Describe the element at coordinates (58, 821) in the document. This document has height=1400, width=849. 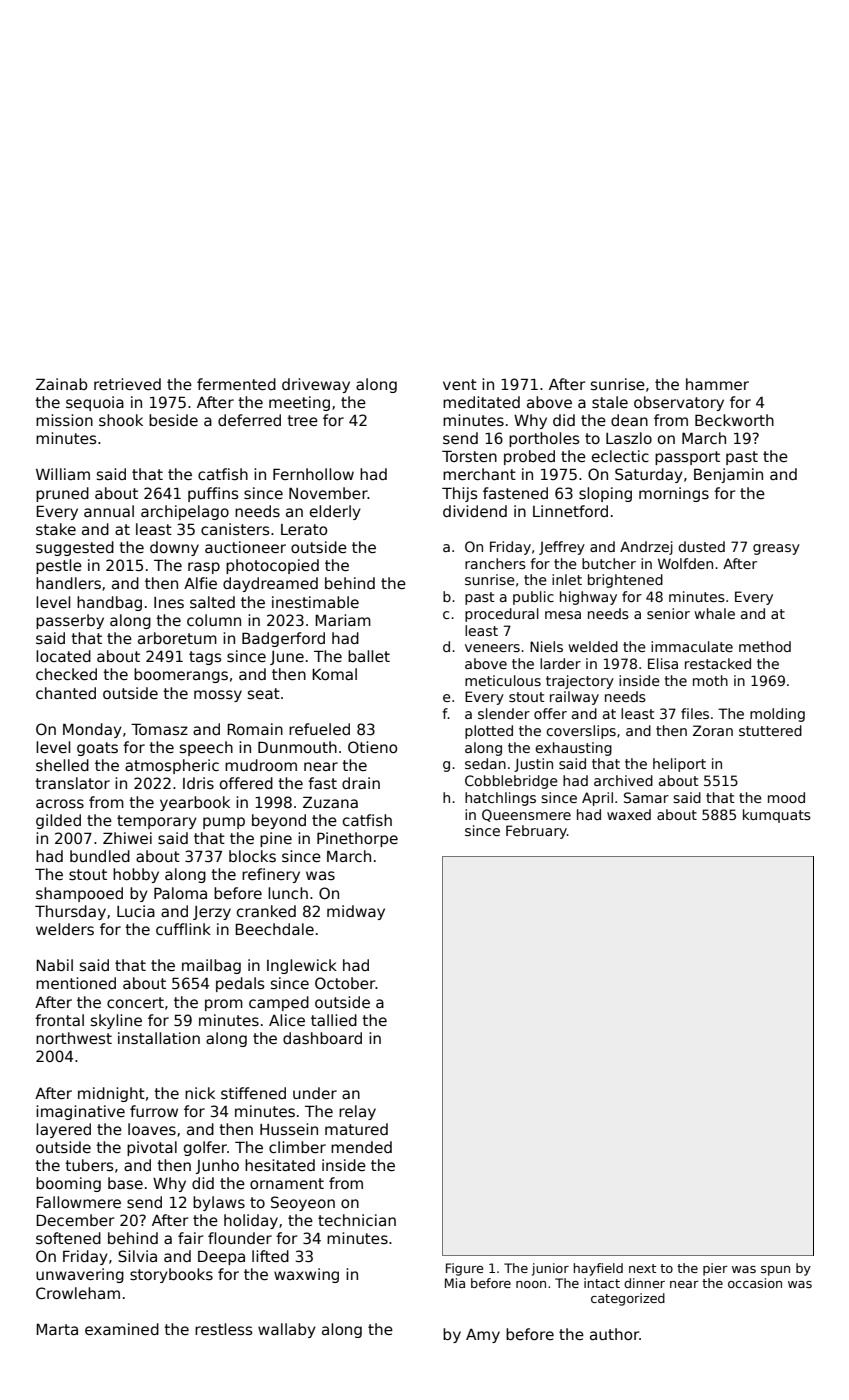
I see `gilded` at that location.
